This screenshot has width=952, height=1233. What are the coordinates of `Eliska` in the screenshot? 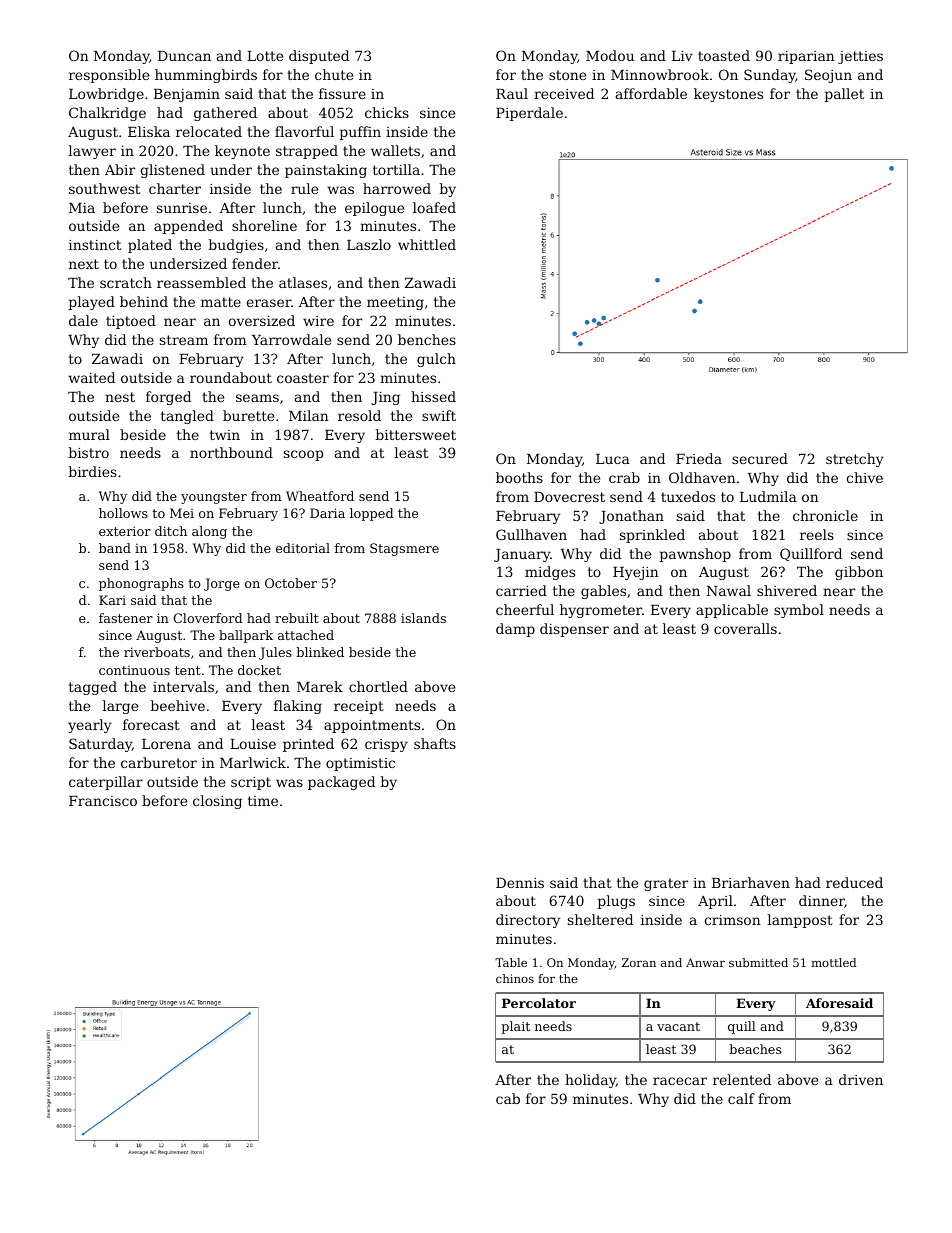 It's located at (149, 131).
